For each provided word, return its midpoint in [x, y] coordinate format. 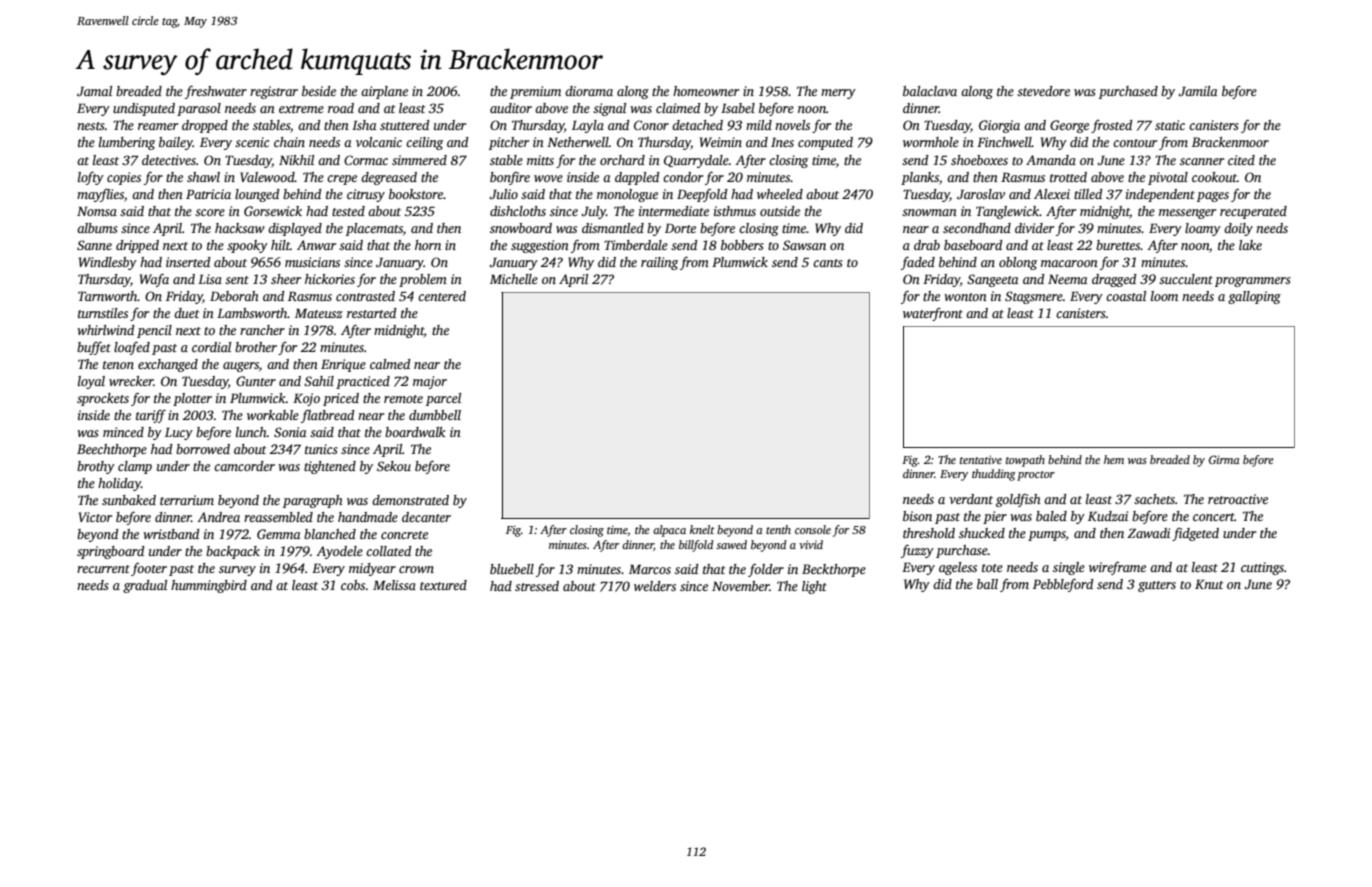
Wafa [154, 280]
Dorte [680, 228]
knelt [702, 529]
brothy [96, 467]
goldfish [1018, 500]
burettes [1118, 245]
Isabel [738, 108]
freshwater [216, 92]
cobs [353, 585]
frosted [1111, 126]
